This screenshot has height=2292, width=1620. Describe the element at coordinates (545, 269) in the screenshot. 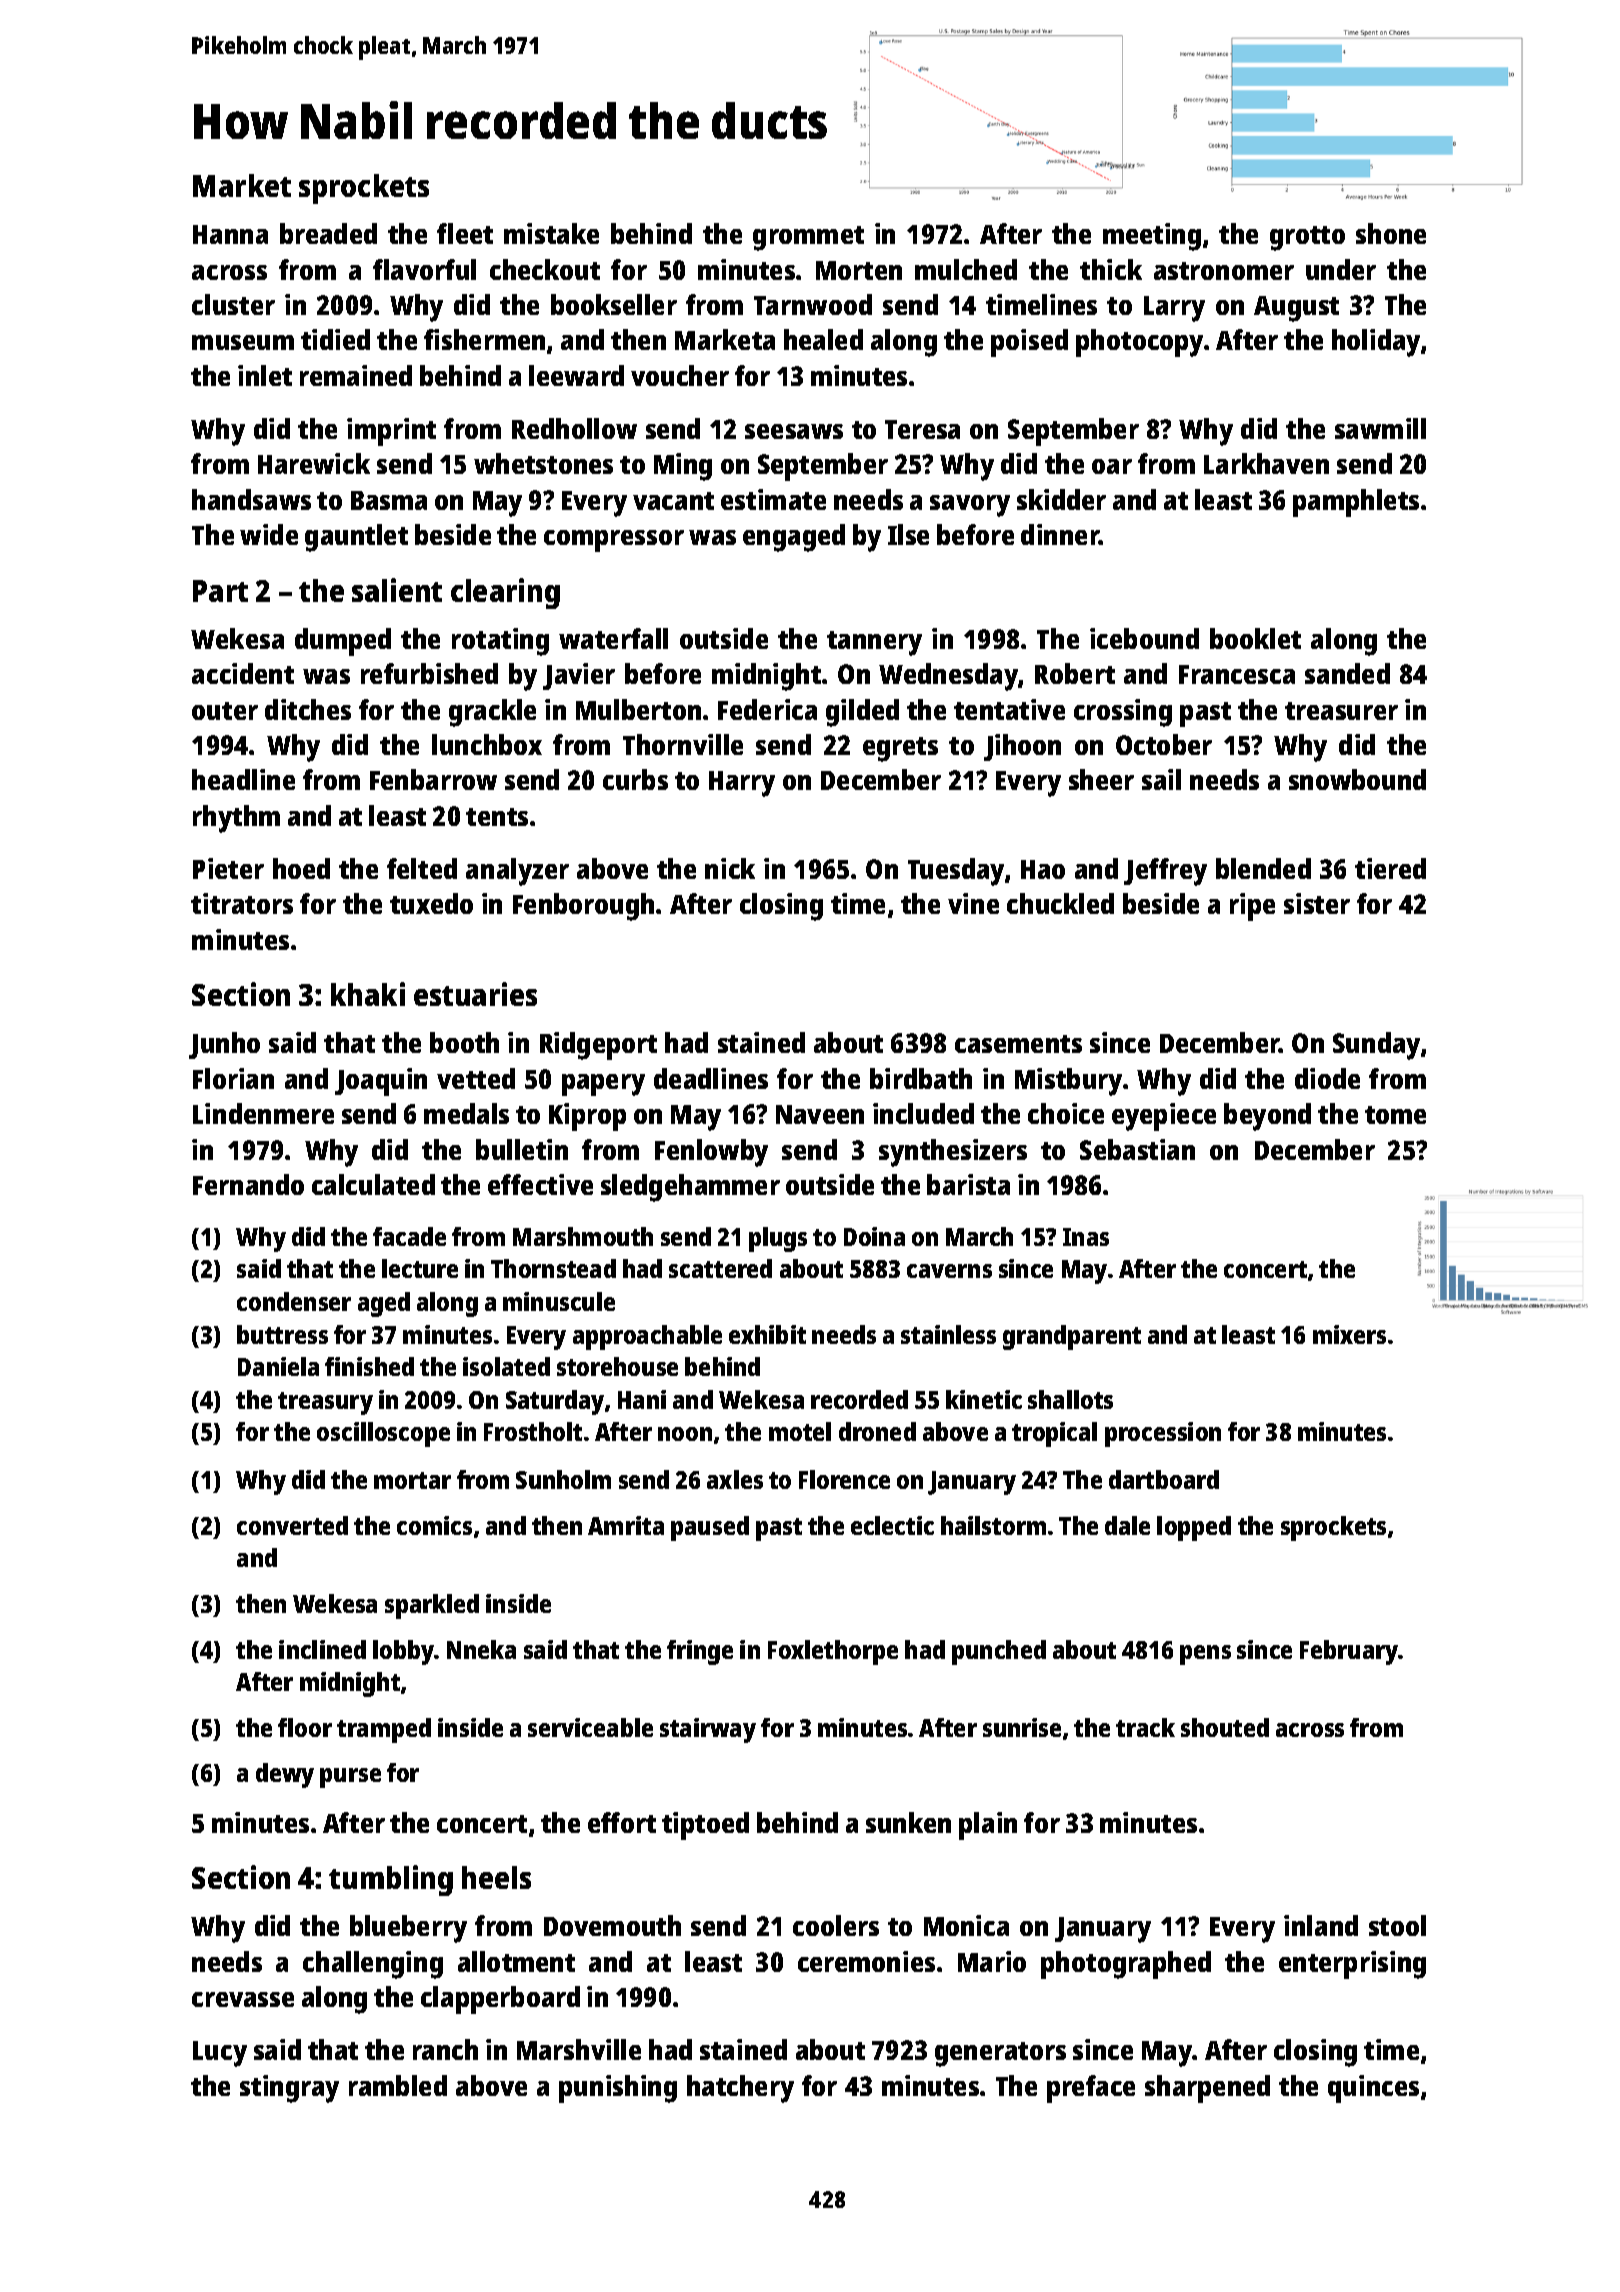

I see `checkout` at that location.
